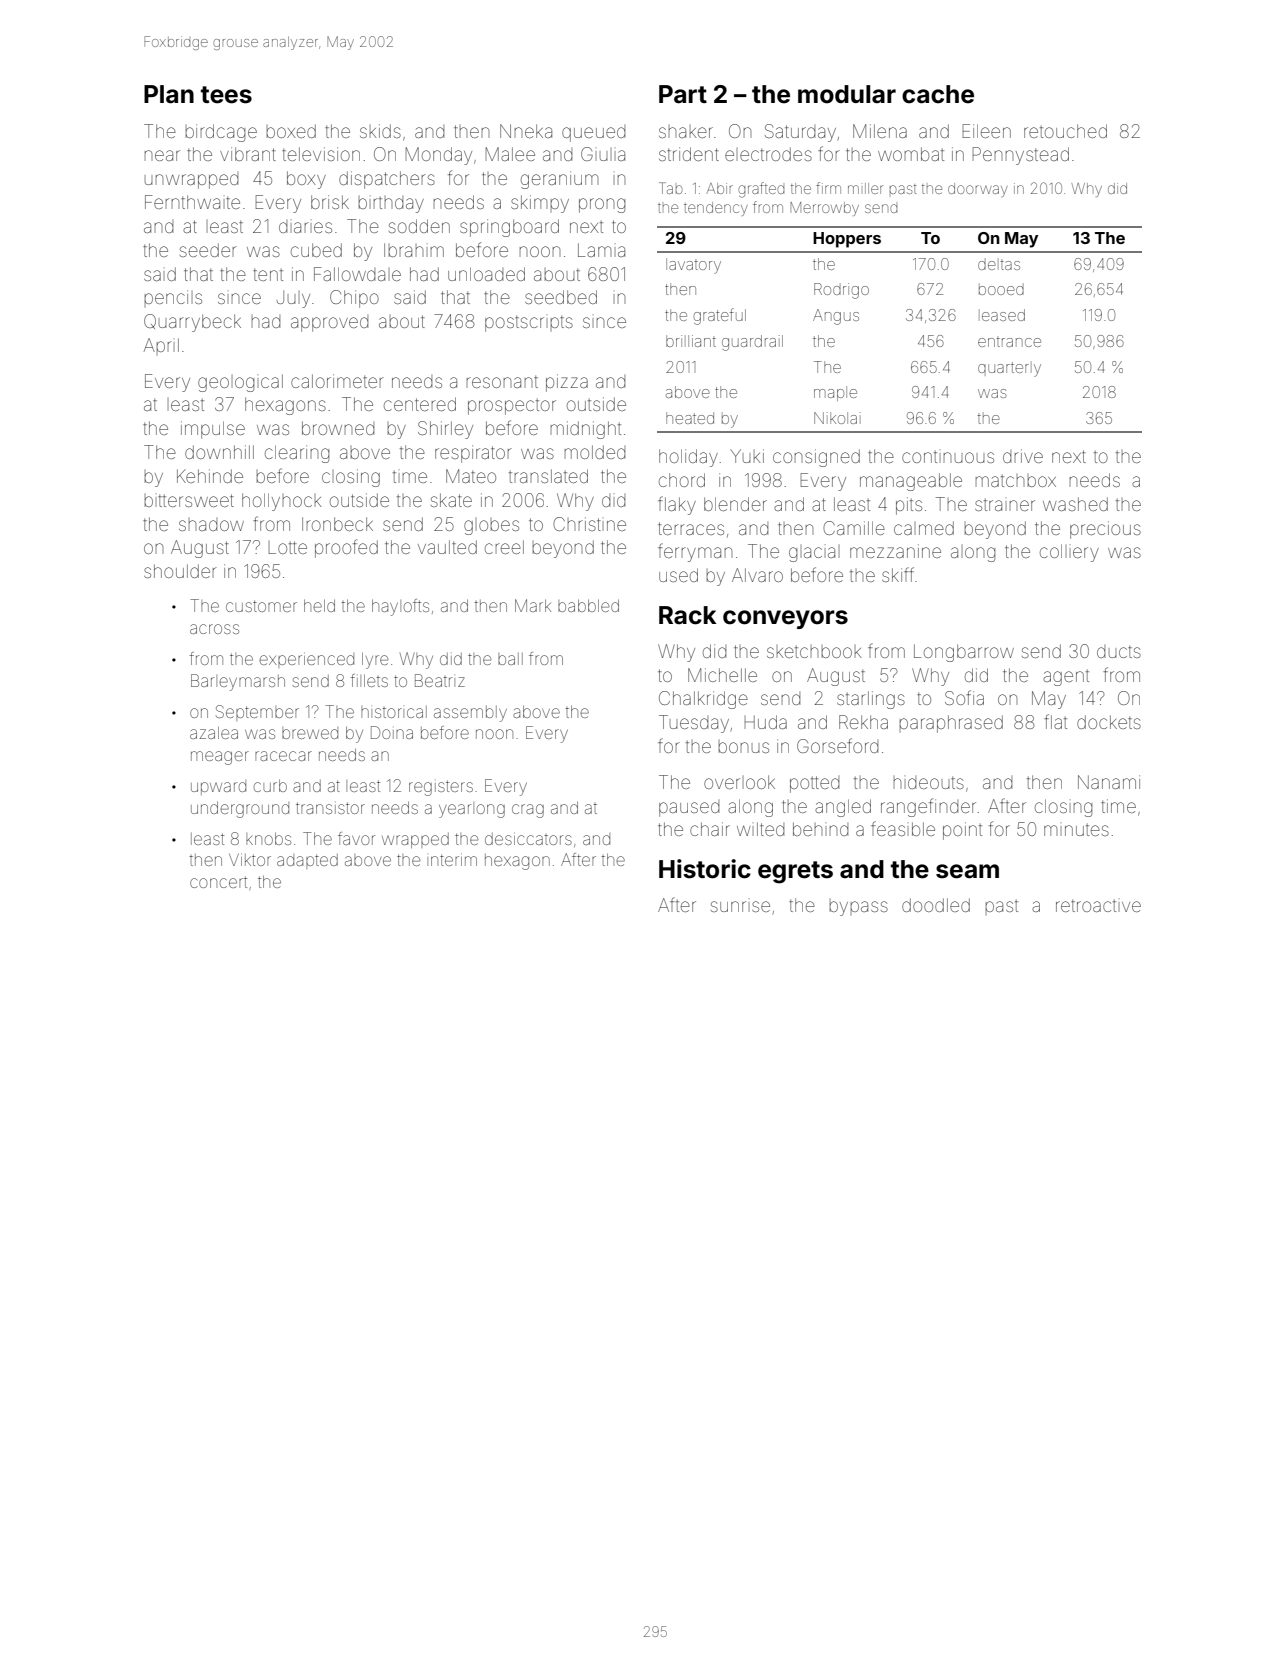  What do you see at coordinates (330, 808) in the image?
I see `transistor` at bounding box center [330, 808].
